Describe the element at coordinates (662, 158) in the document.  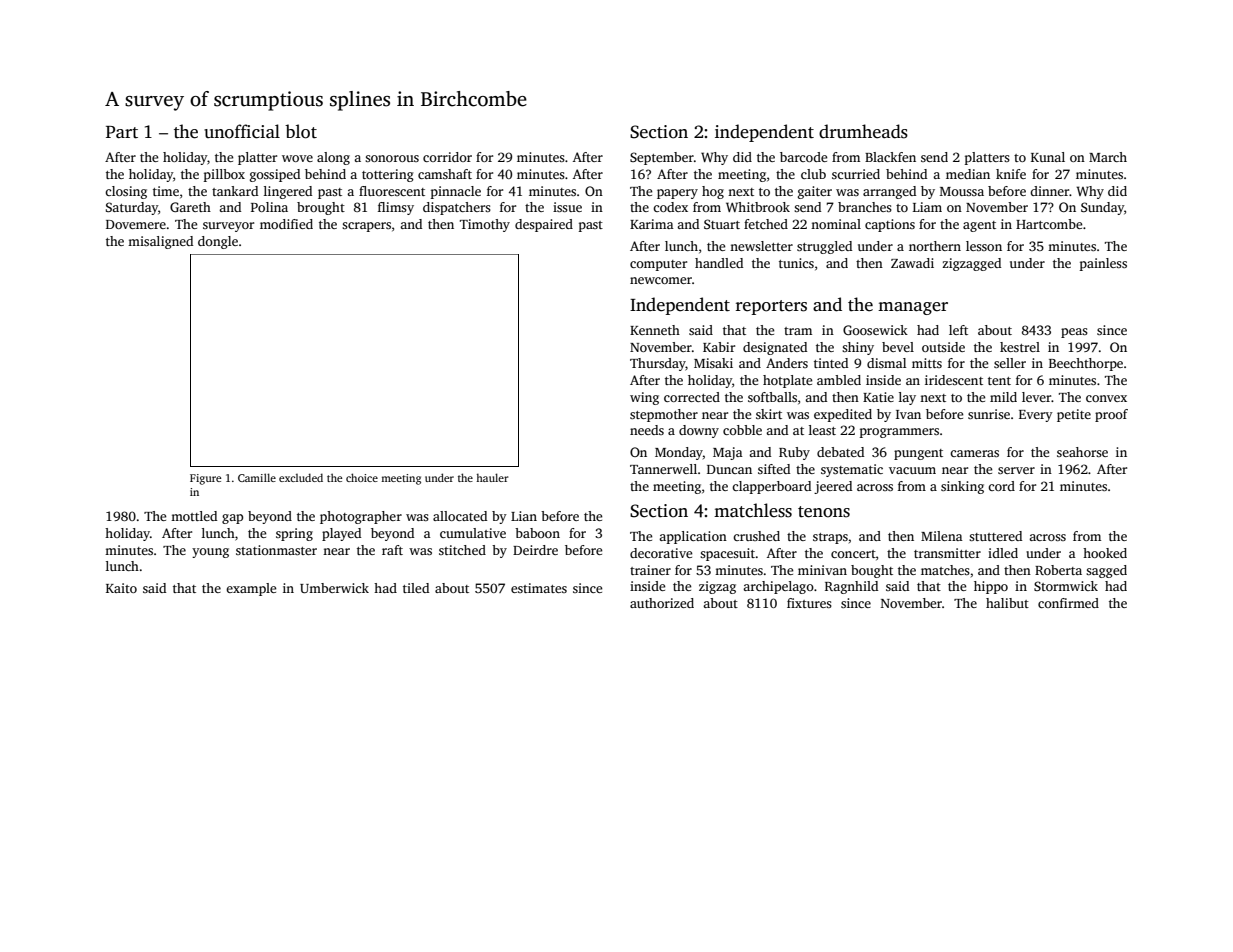
I see `September` at that location.
